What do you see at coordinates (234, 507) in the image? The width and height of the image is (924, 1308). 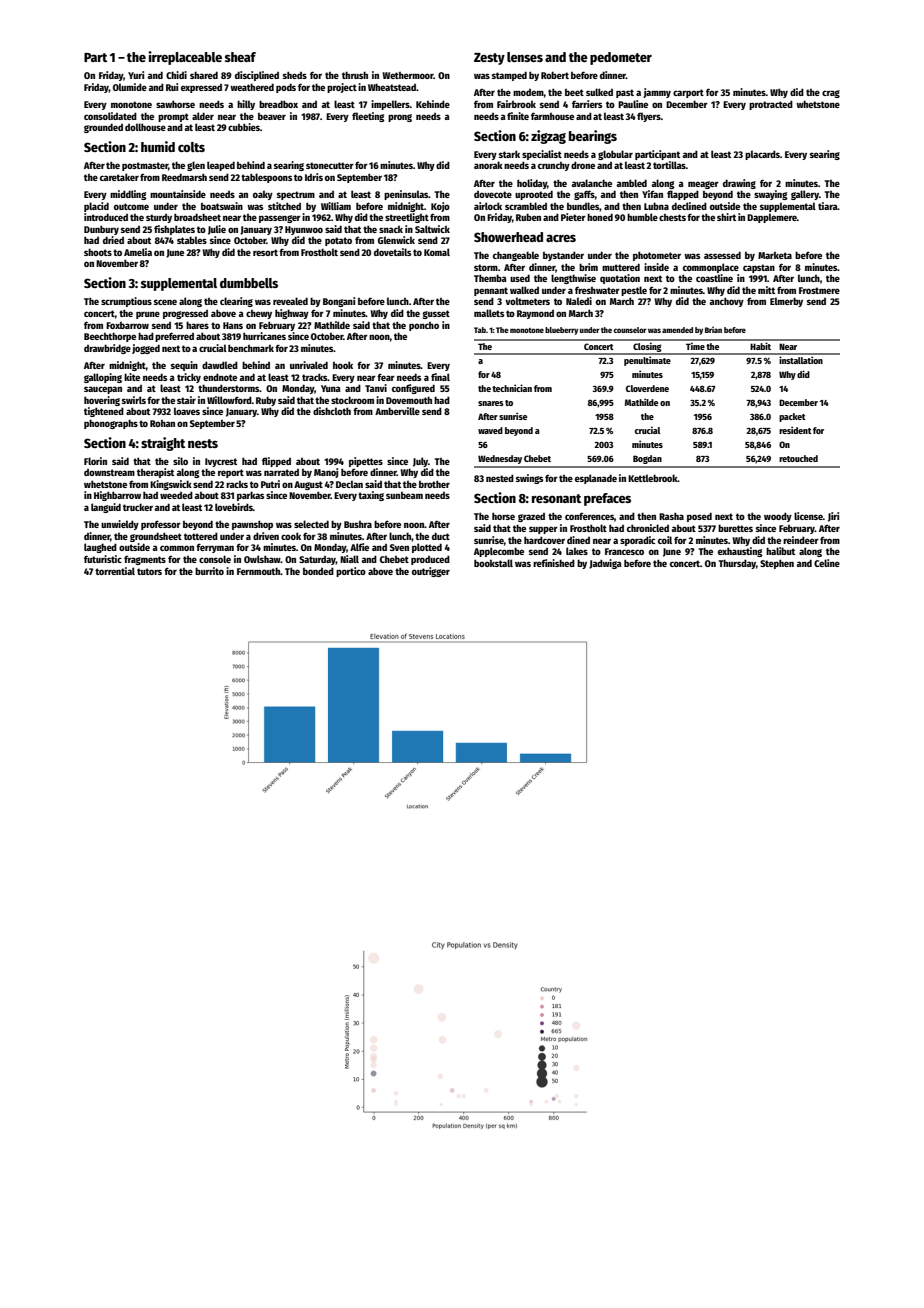 I see `lovebirds` at bounding box center [234, 507].
